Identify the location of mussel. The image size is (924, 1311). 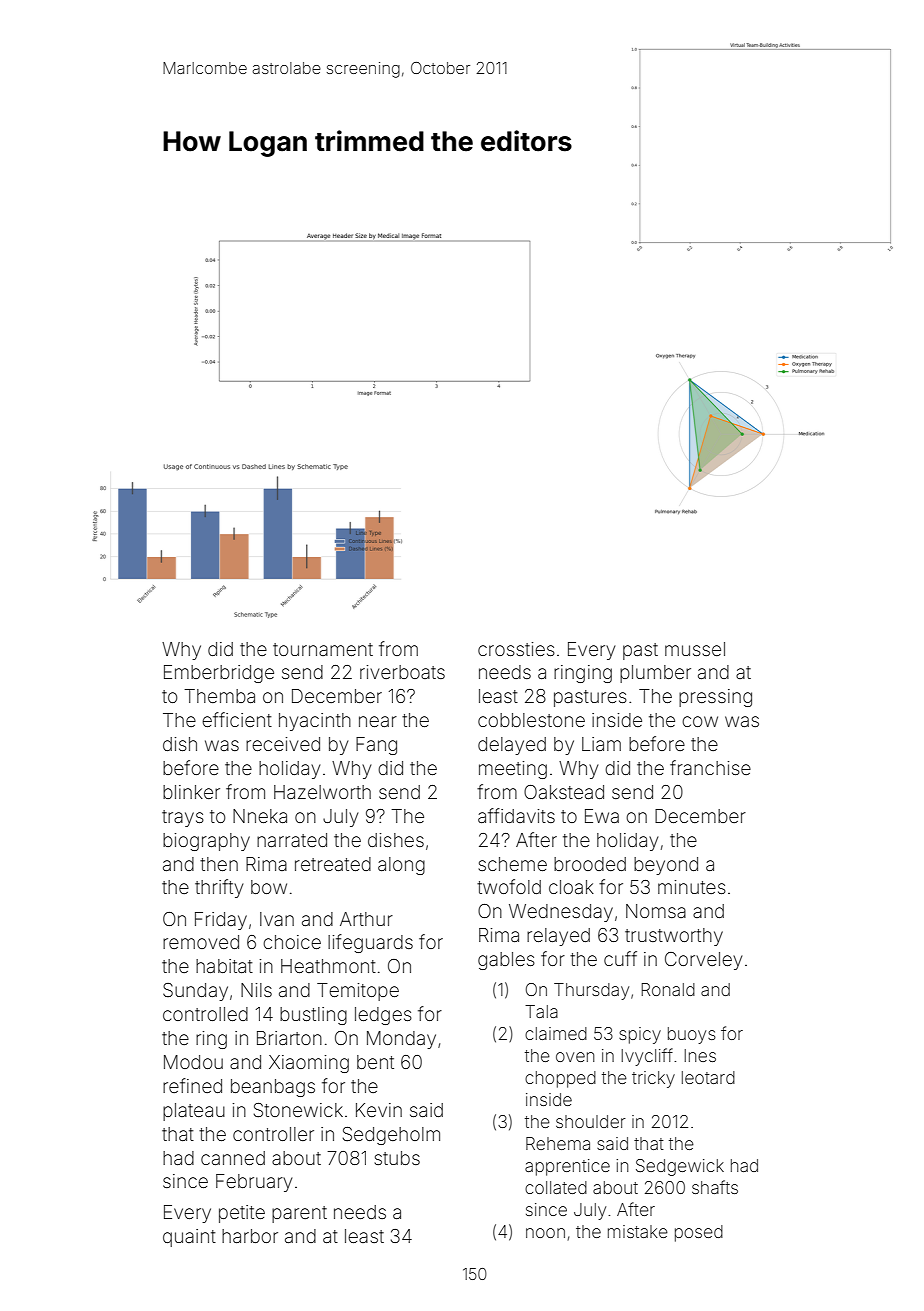
(695, 649).
